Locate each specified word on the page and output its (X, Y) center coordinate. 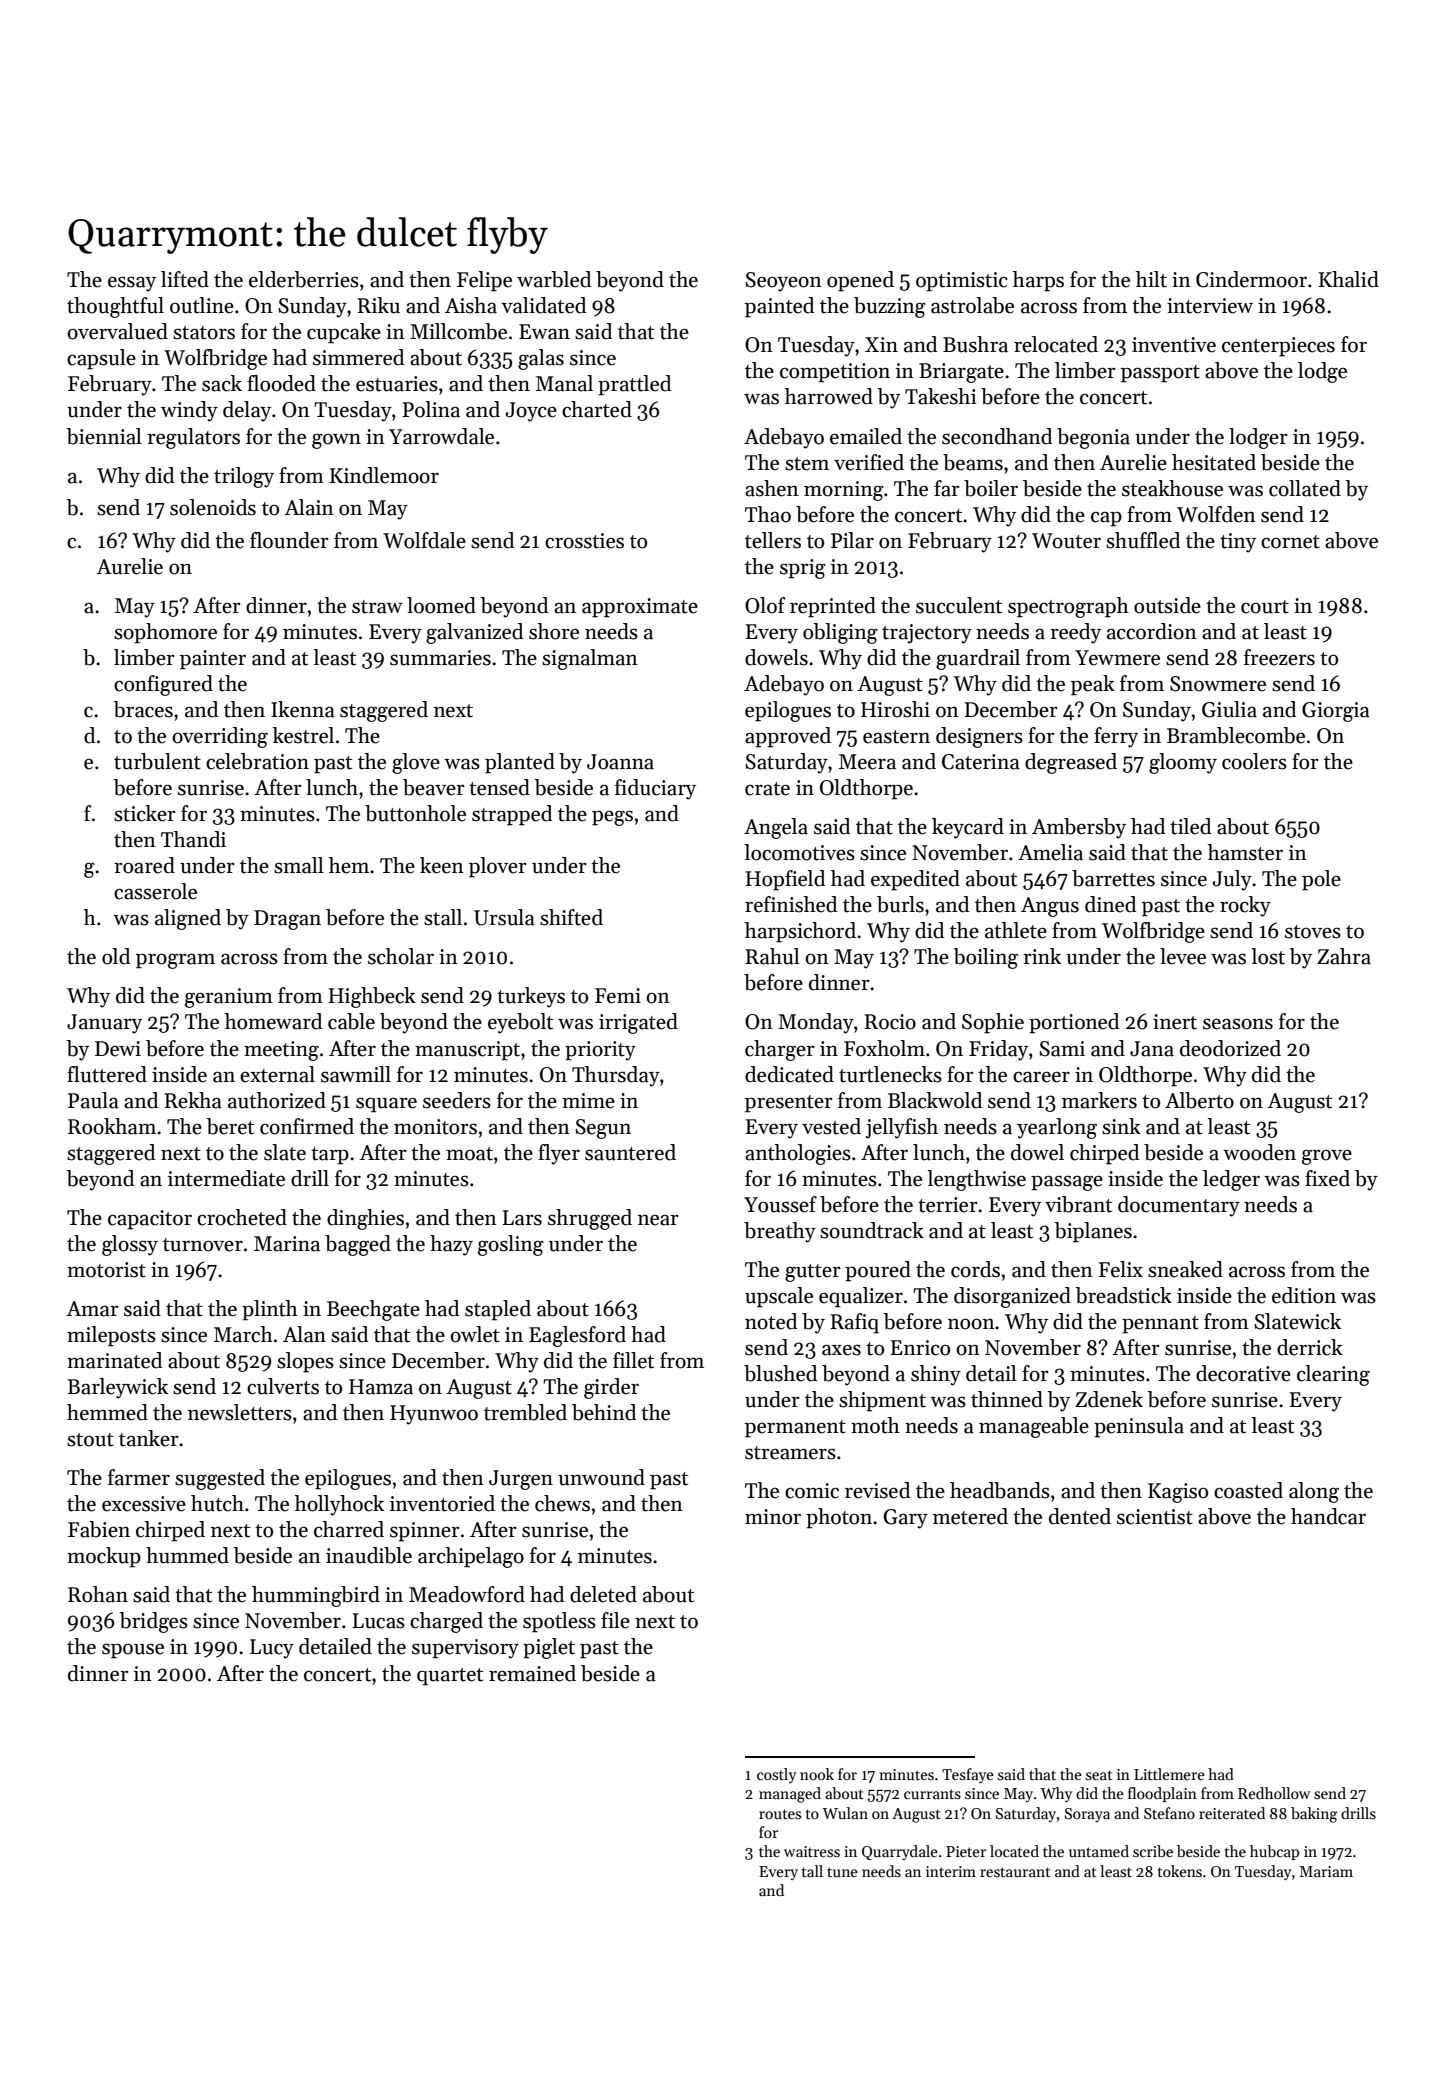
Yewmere (1117, 658)
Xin (881, 344)
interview (1210, 306)
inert (1175, 1022)
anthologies (798, 1154)
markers (1099, 1100)
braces (143, 709)
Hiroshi (895, 709)
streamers (790, 1453)
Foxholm (884, 1048)
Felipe (484, 281)
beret (230, 1126)
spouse (133, 1651)
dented (1080, 1516)
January (104, 1024)
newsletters (240, 1412)
